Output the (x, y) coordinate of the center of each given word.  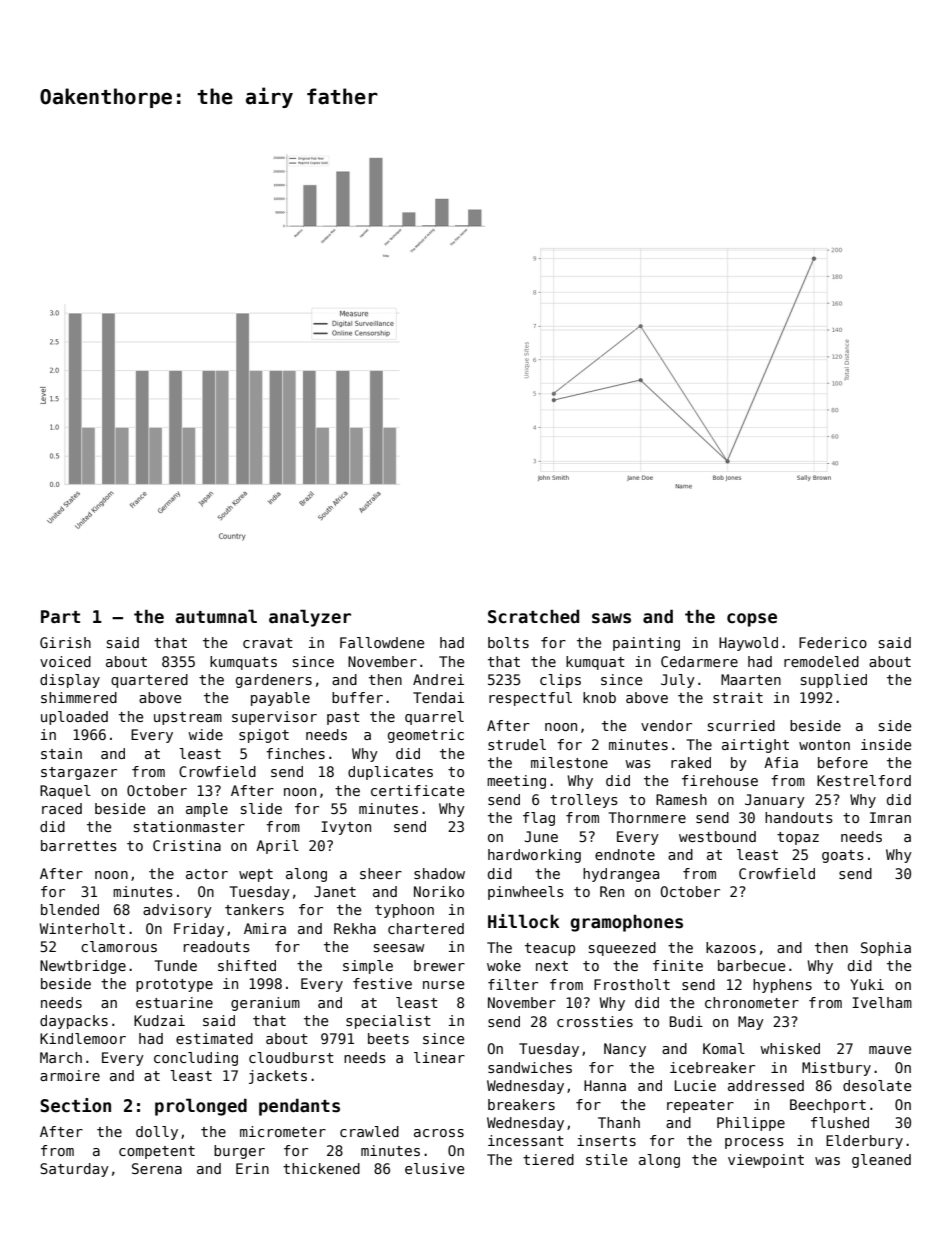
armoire (70, 1075)
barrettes (79, 845)
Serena (157, 1168)
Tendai (438, 697)
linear (439, 1057)
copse (752, 620)
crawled (369, 1131)
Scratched (533, 616)
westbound (717, 836)
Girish (65, 642)
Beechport (828, 1106)
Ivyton (346, 828)
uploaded (74, 718)
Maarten (751, 679)
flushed (840, 1122)
